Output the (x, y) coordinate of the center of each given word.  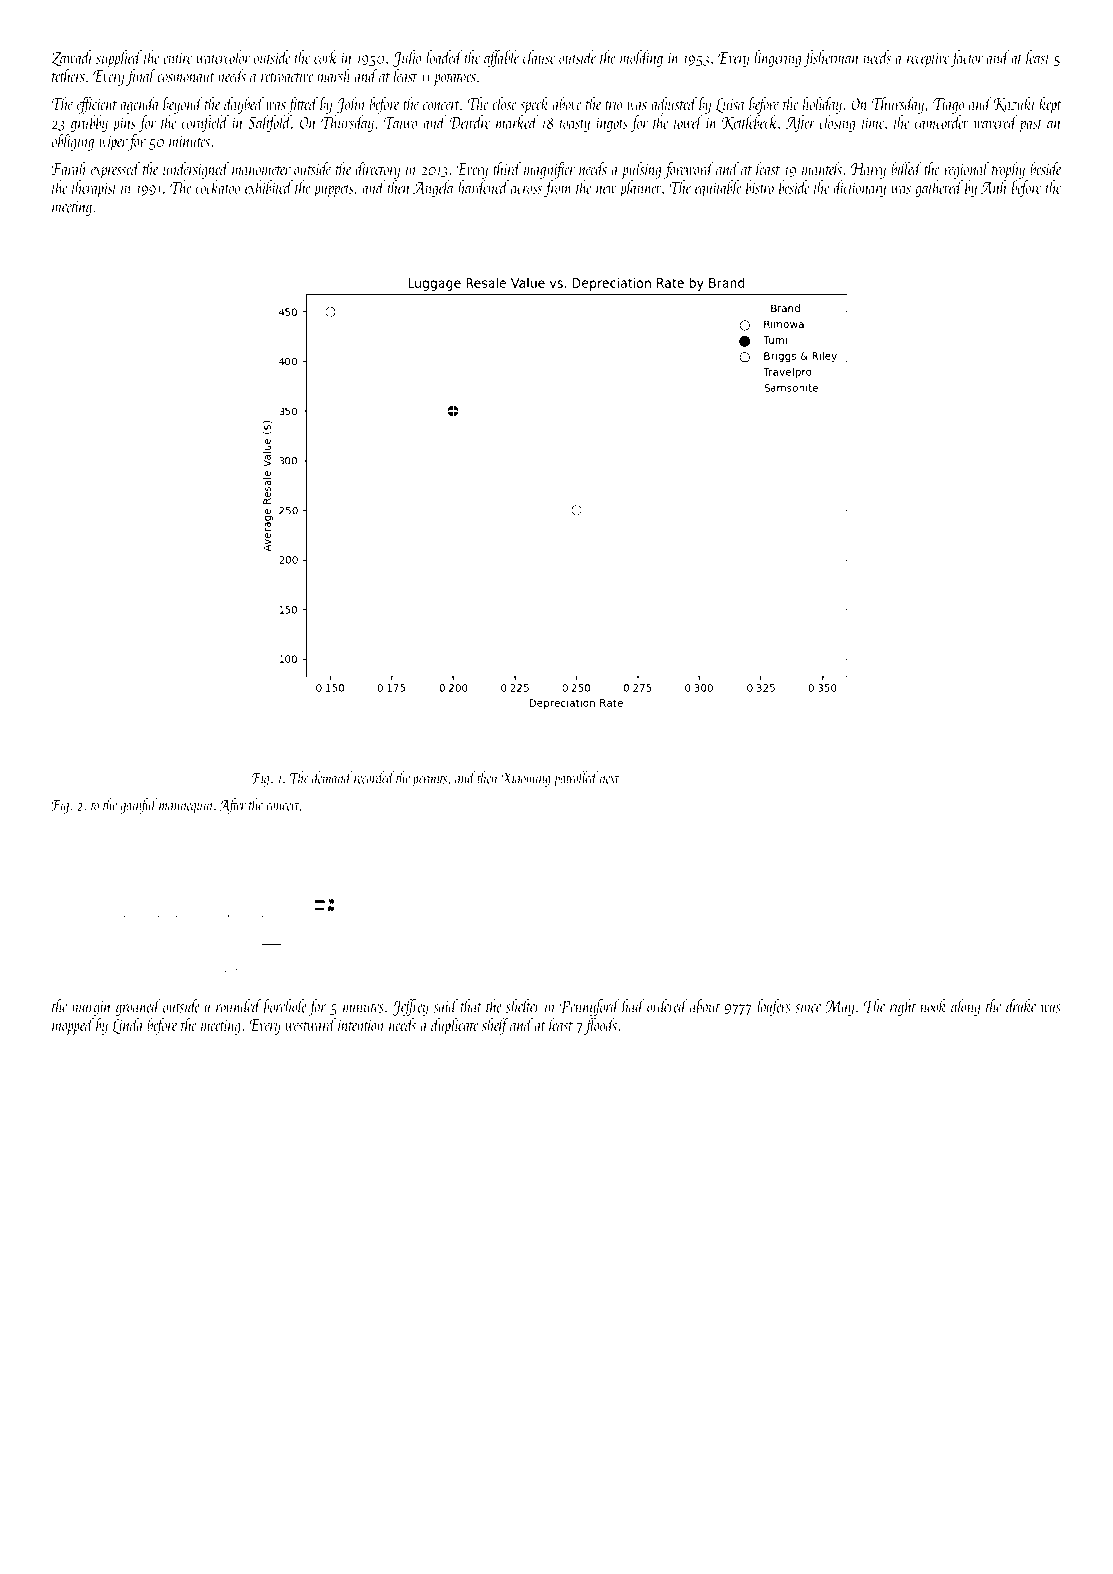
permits (429, 780)
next (609, 779)
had (633, 1006)
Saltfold (270, 123)
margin (91, 1008)
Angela (433, 188)
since (808, 1007)
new (606, 189)
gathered (939, 188)
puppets (333, 191)
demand (332, 777)
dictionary (859, 188)
